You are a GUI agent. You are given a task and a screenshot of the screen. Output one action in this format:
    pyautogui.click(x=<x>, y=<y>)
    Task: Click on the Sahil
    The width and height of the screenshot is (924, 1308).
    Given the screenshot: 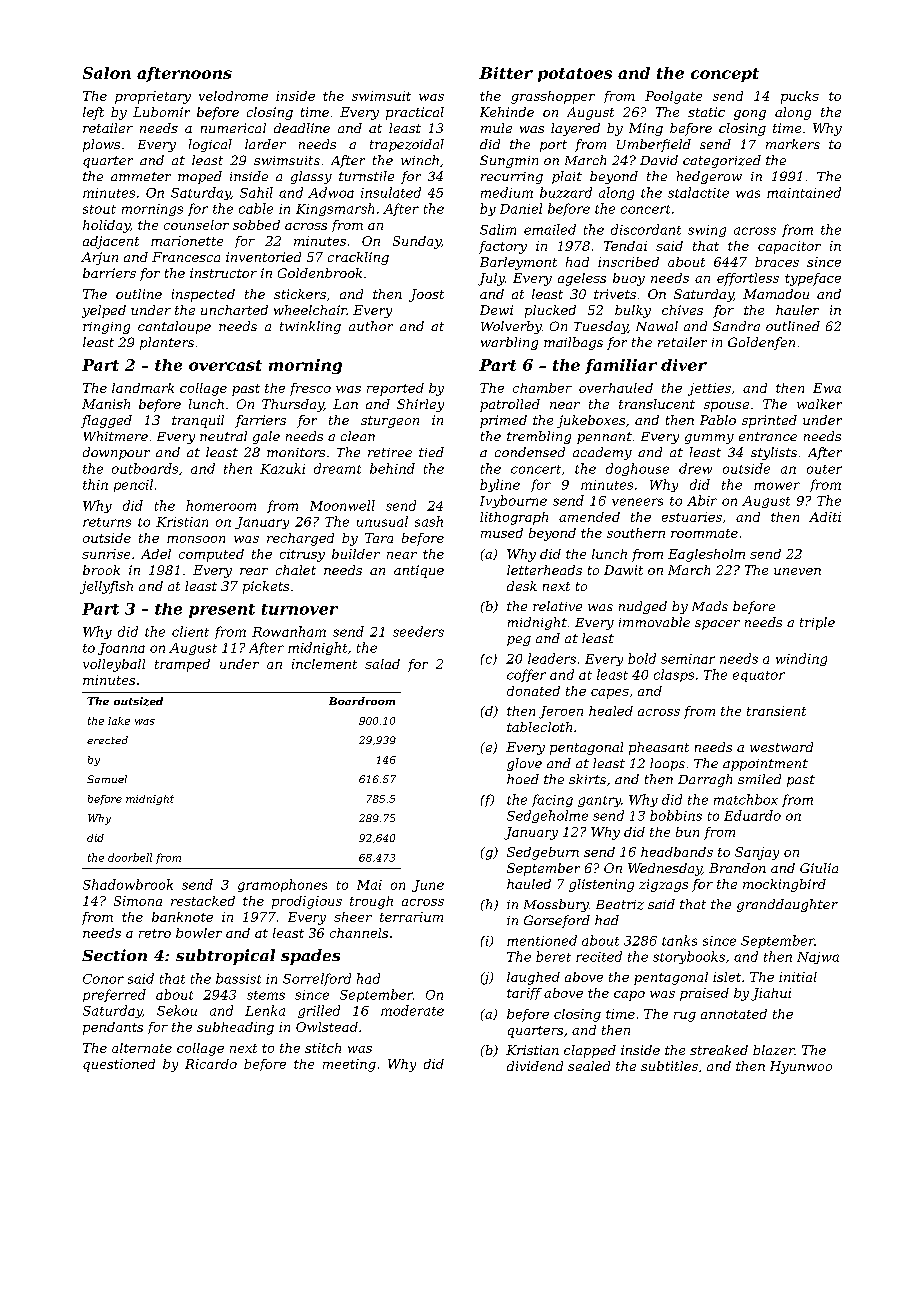 What is the action you would take?
    pyautogui.click(x=256, y=192)
